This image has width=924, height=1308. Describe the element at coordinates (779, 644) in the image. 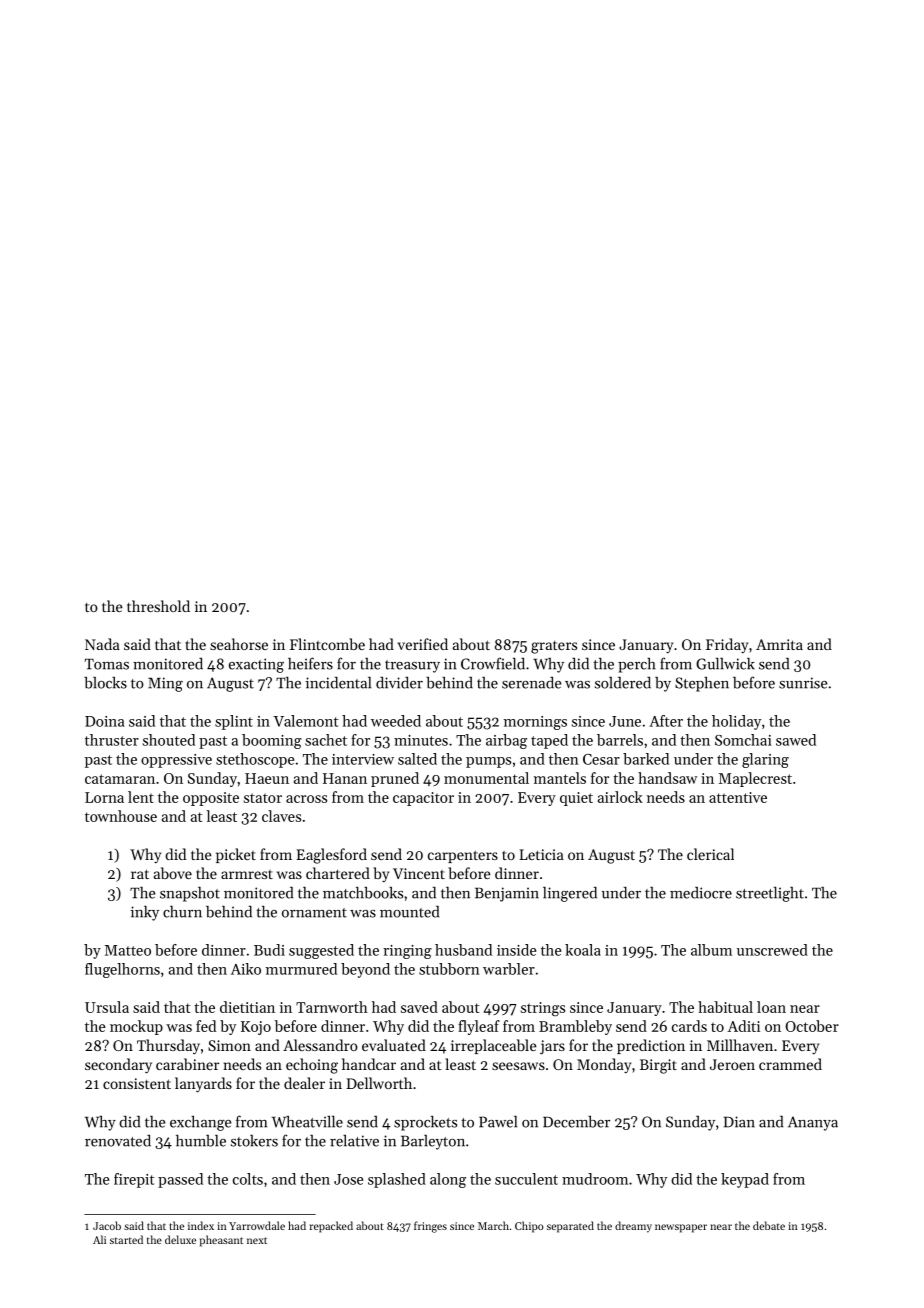

I see `Amrita` at that location.
